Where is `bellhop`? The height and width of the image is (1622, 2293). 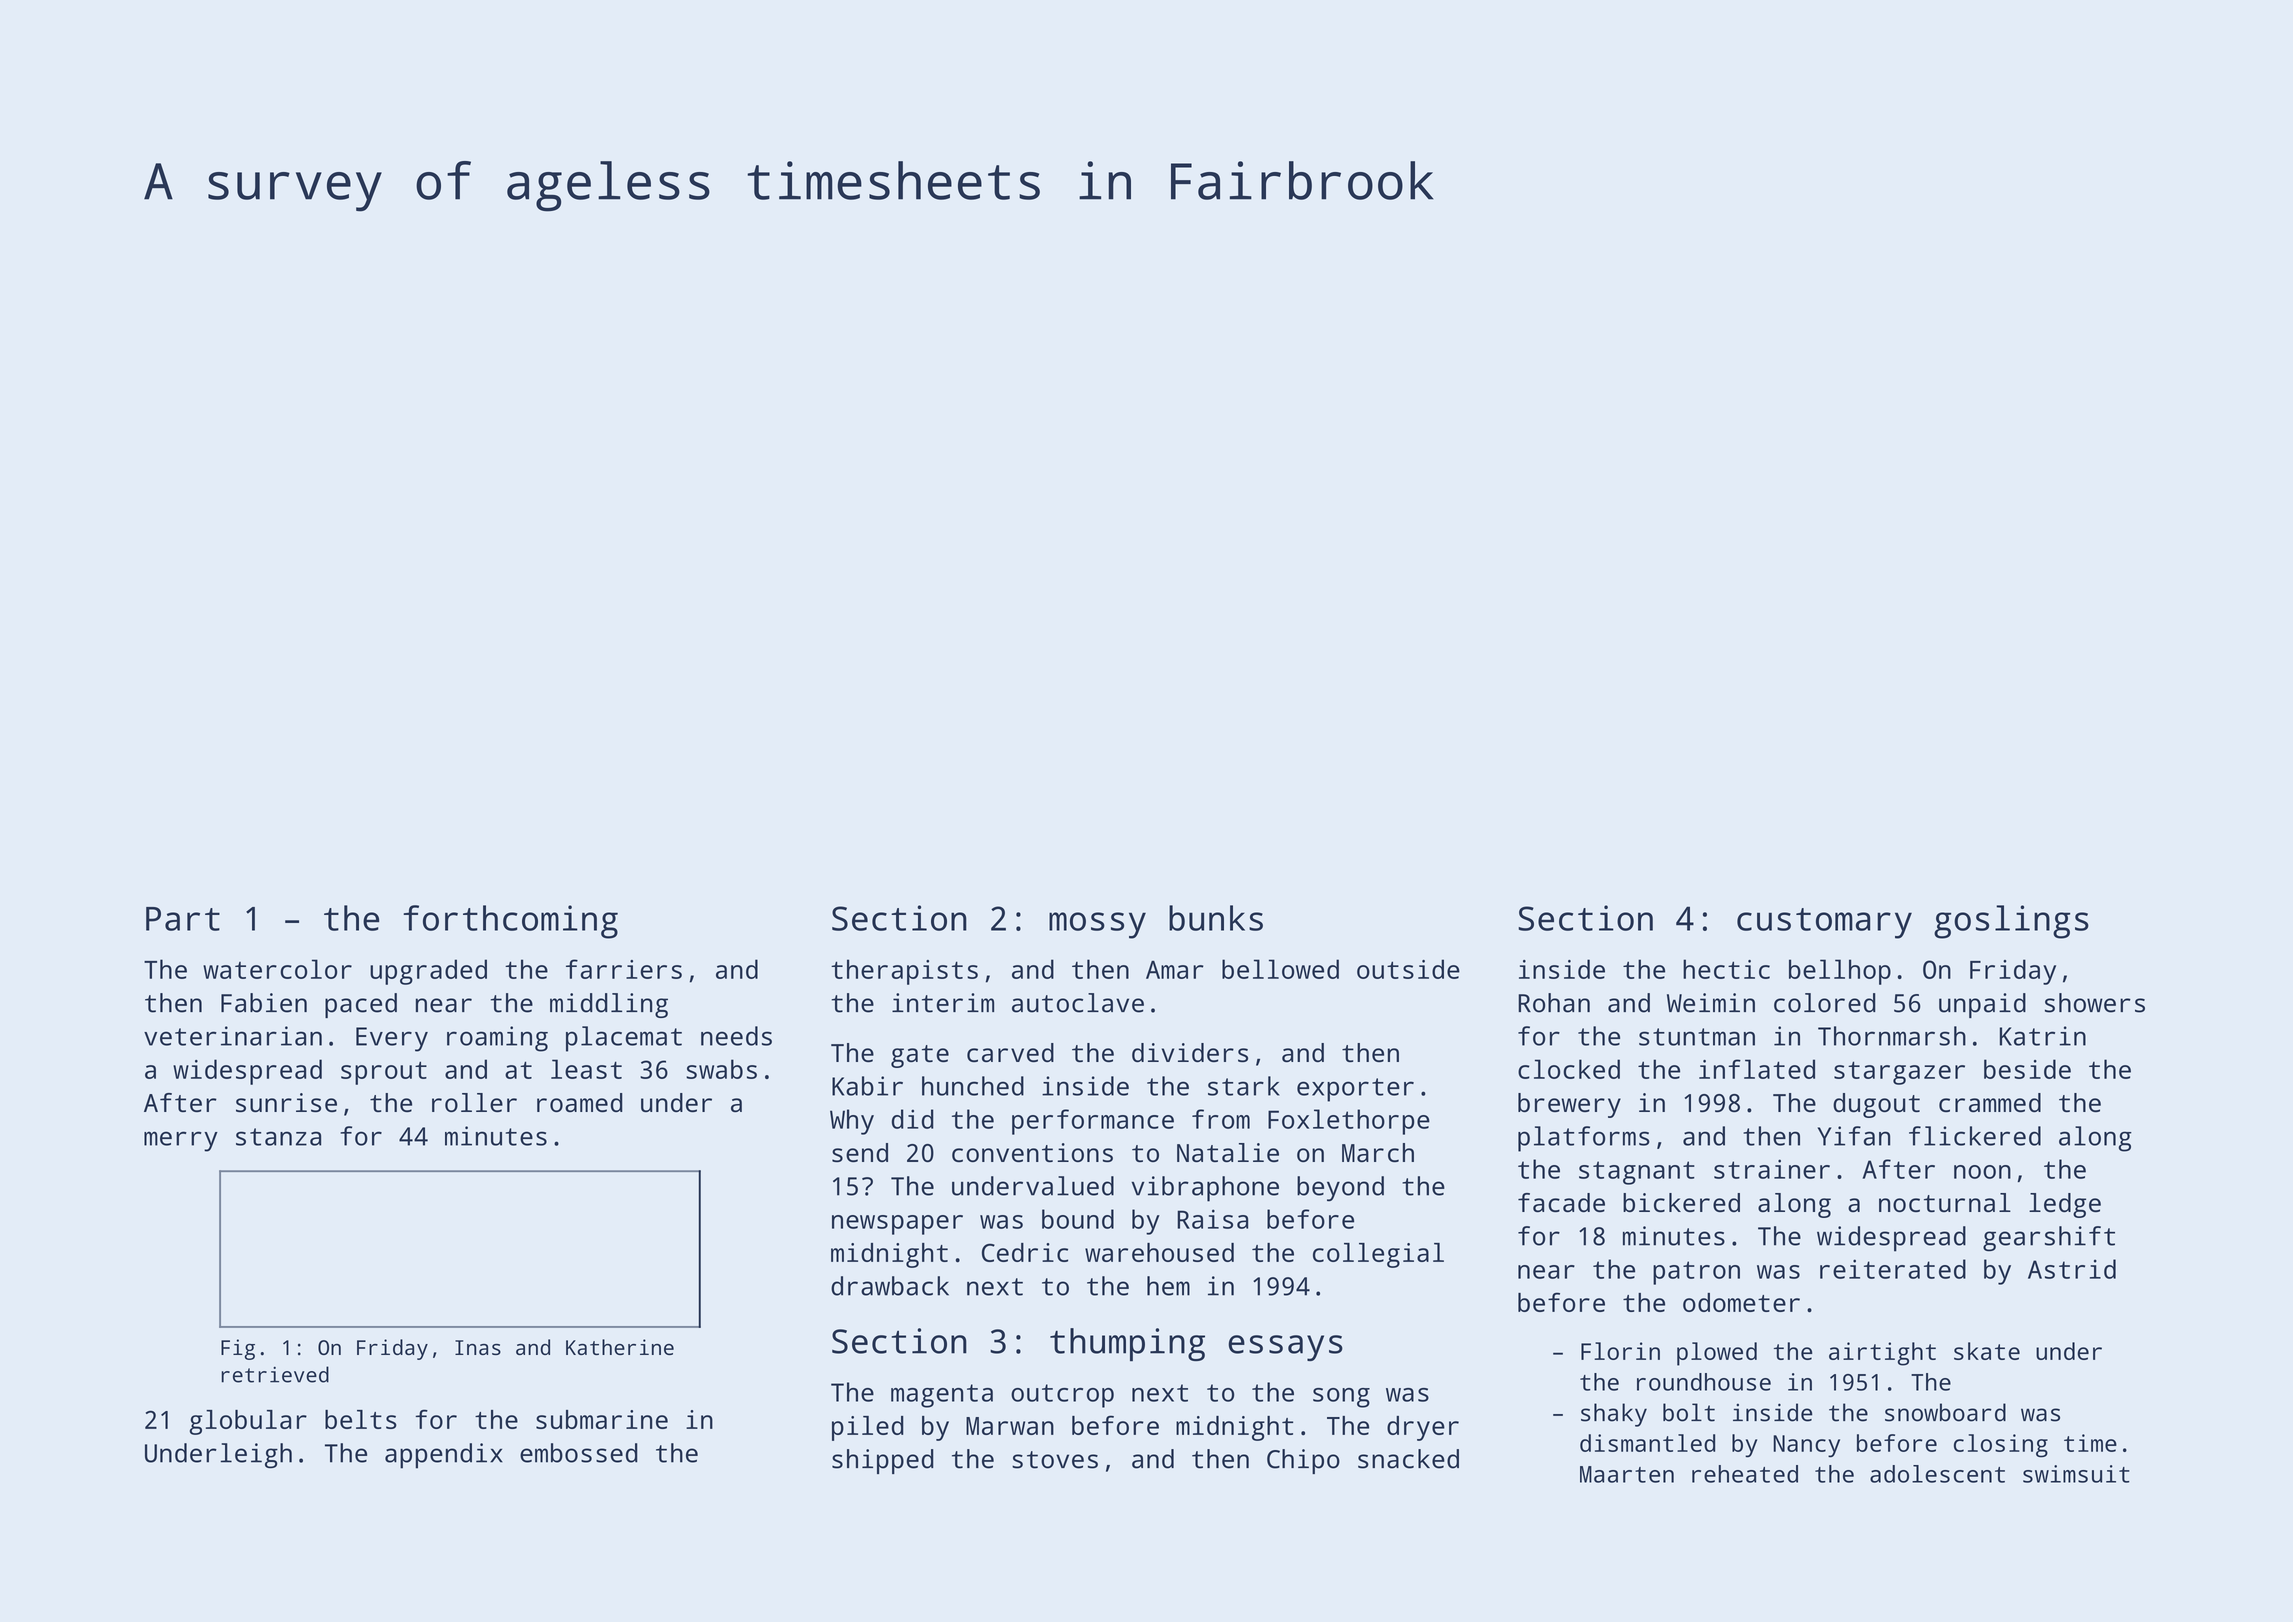 bellhop is located at coordinates (1840, 972).
